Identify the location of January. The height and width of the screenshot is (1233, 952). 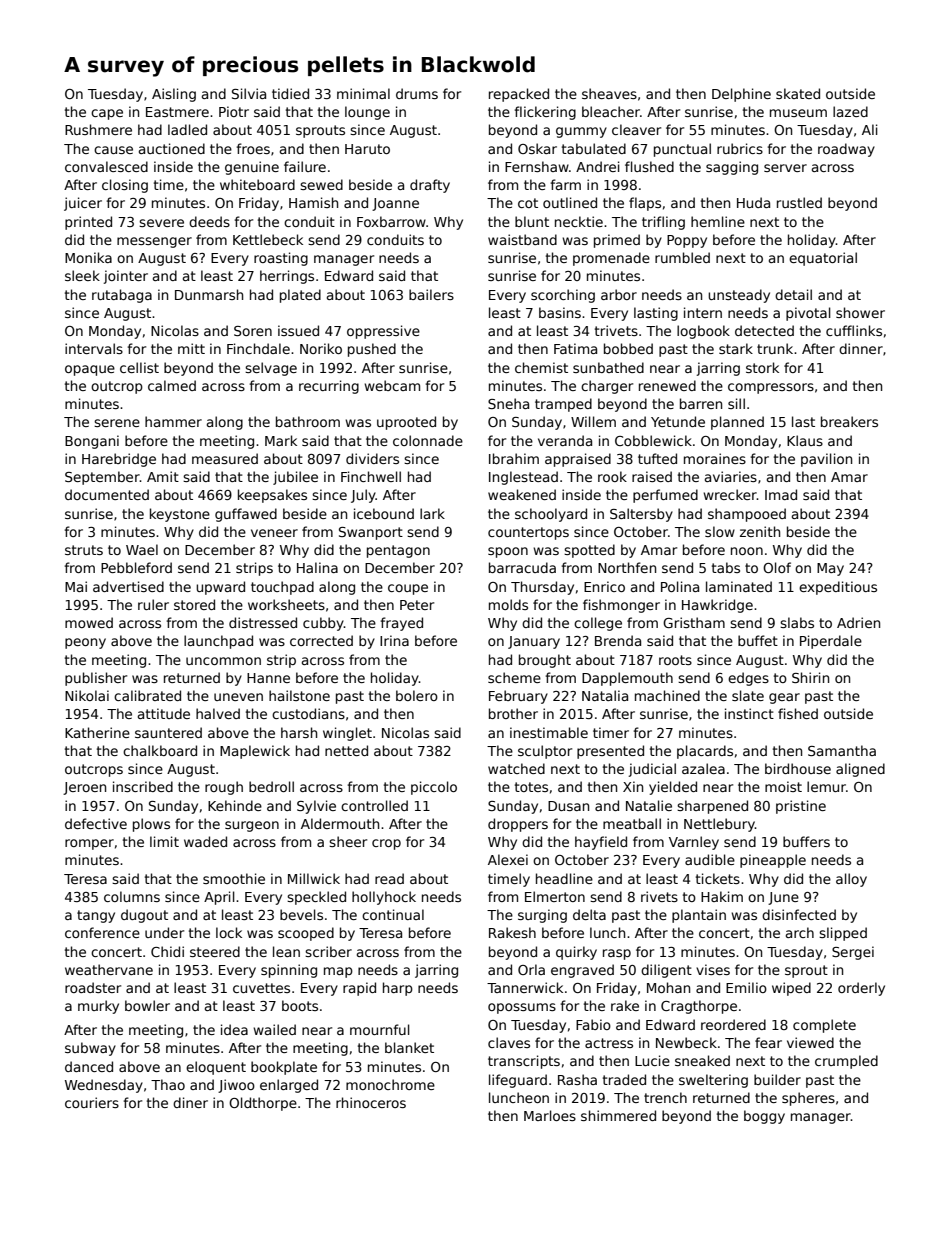
(534, 642).
